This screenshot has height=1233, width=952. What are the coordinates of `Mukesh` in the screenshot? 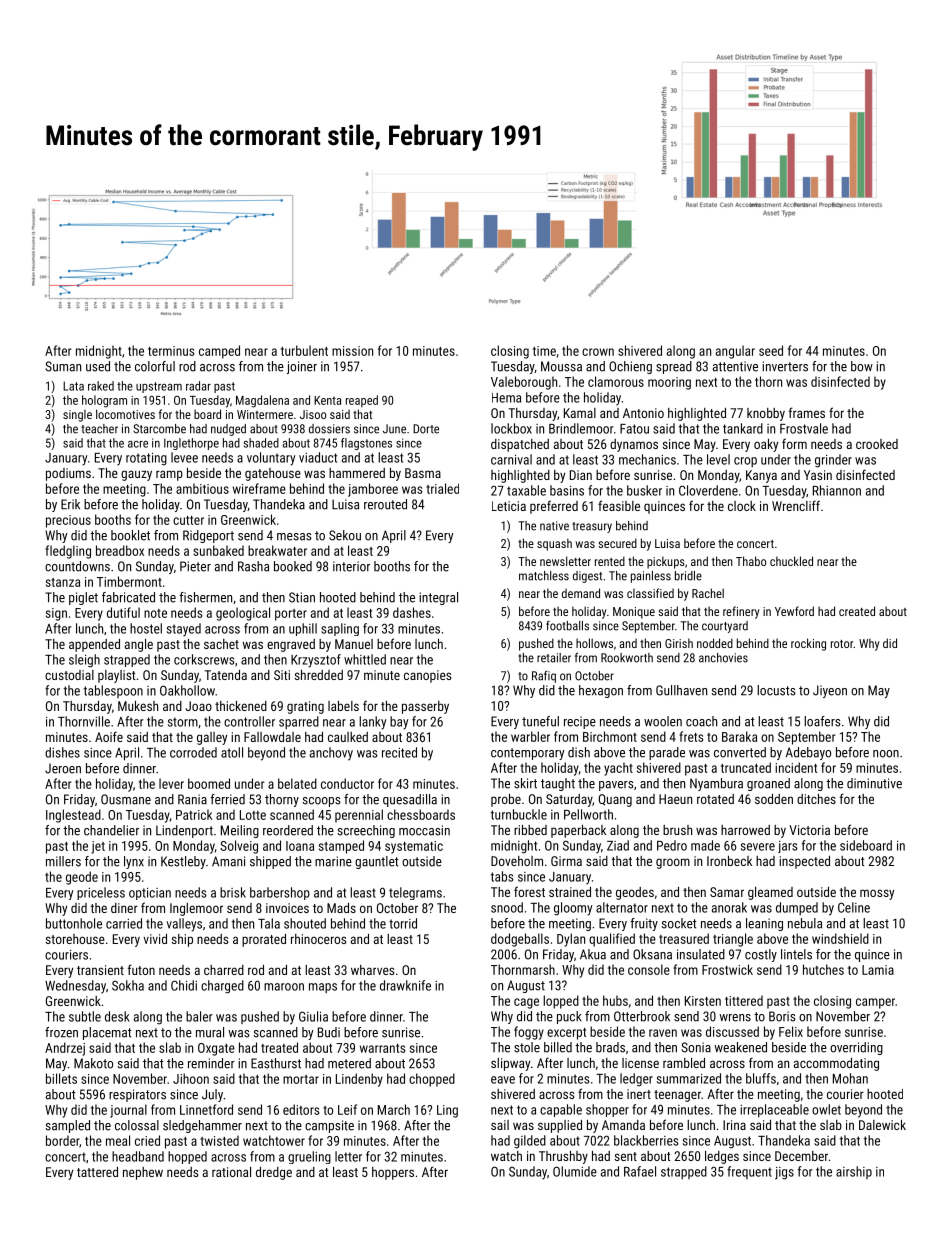 It's located at (138, 706).
